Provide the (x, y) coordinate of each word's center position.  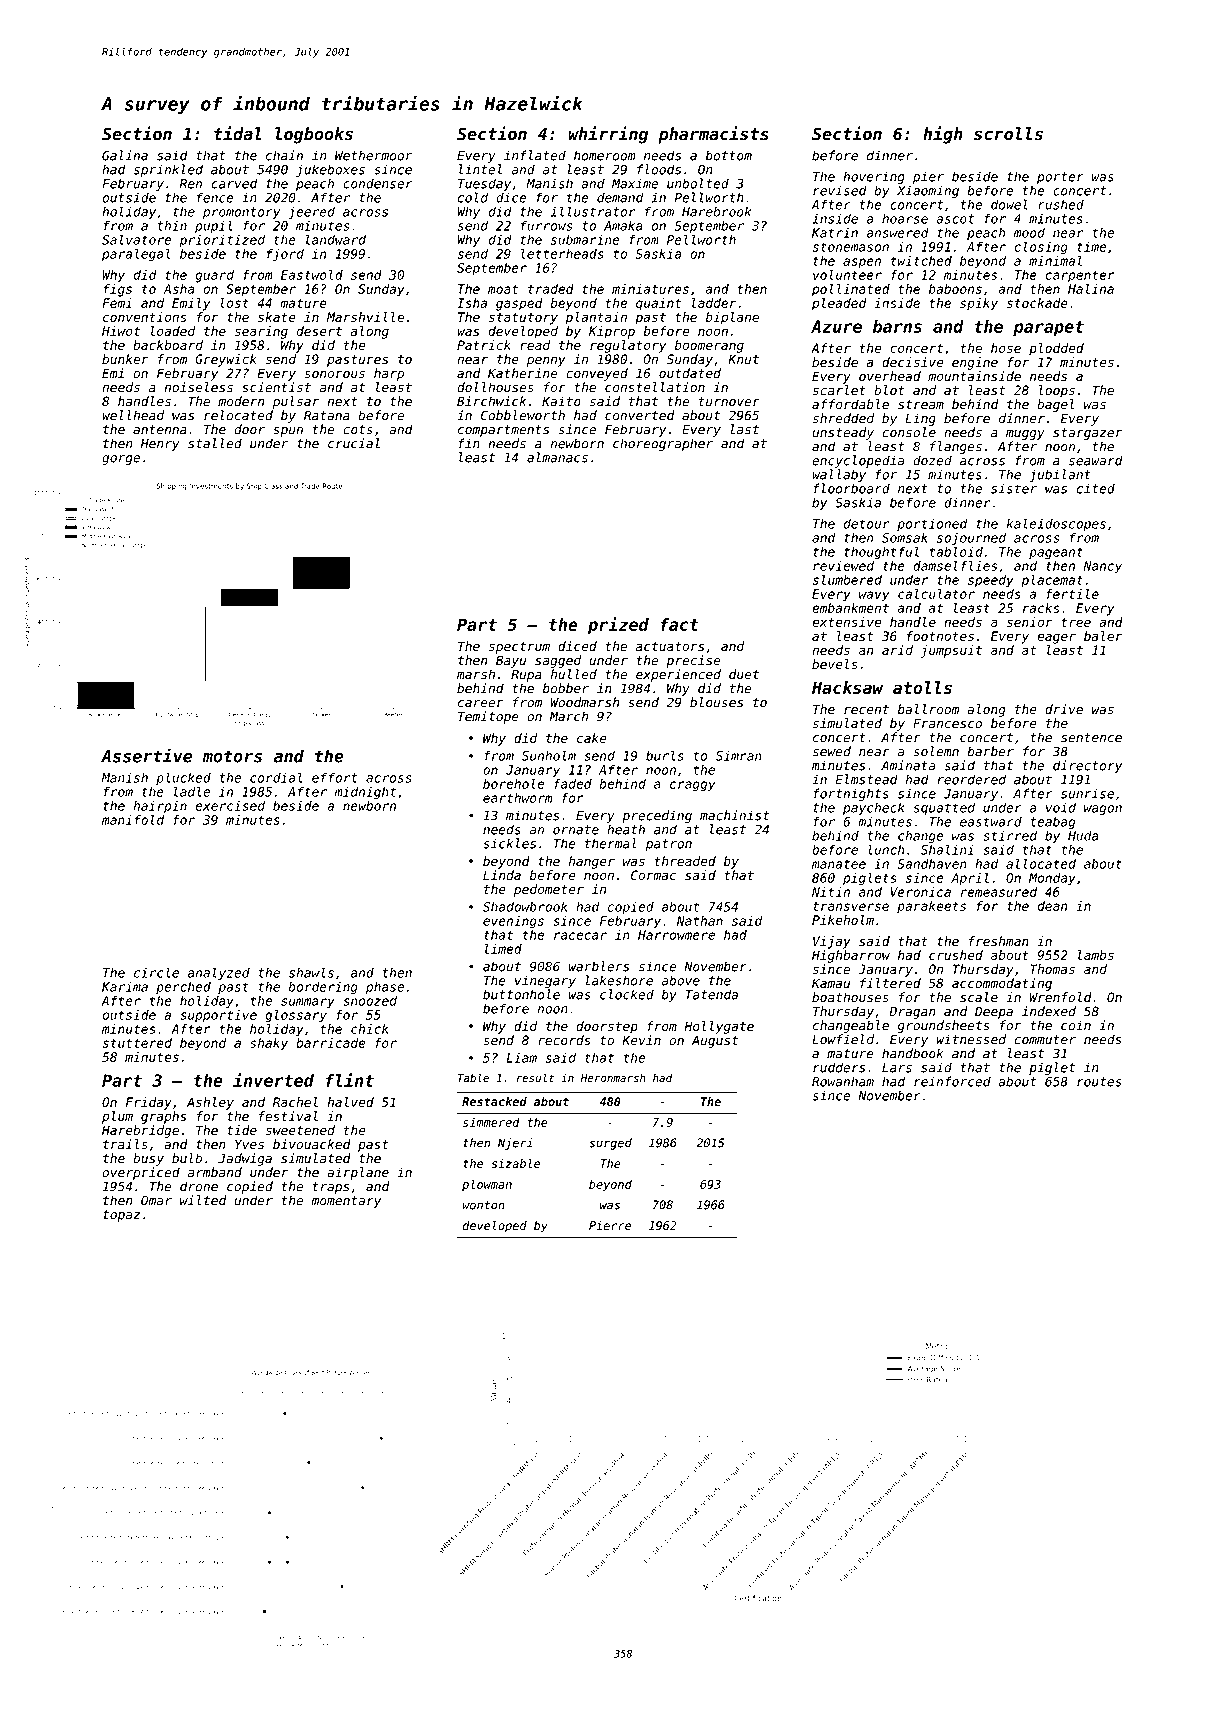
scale (979, 997)
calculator (936, 594)
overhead (890, 376)
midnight (365, 793)
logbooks (314, 135)
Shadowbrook (525, 907)
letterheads (562, 253)
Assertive (146, 755)
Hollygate (719, 1027)
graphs (164, 1117)
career (481, 704)
